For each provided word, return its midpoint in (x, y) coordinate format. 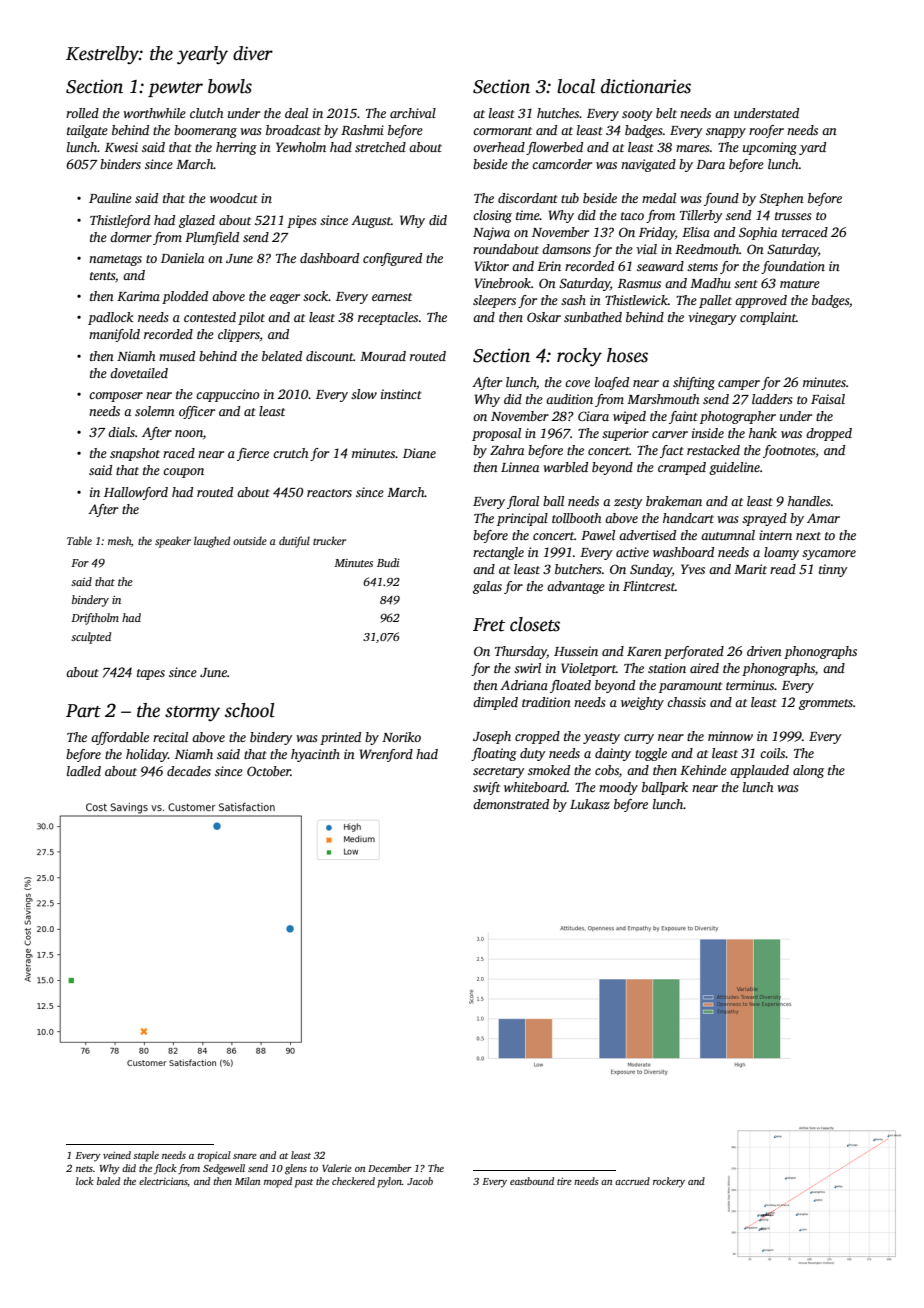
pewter (175, 89)
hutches (558, 113)
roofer (766, 131)
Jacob (420, 1181)
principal (522, 519)
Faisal (828, 399)
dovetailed (139, 373)
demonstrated (511, 804)
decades (189, 771)
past (304, 1183)
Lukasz (590, 804)
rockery (669, 1182)
